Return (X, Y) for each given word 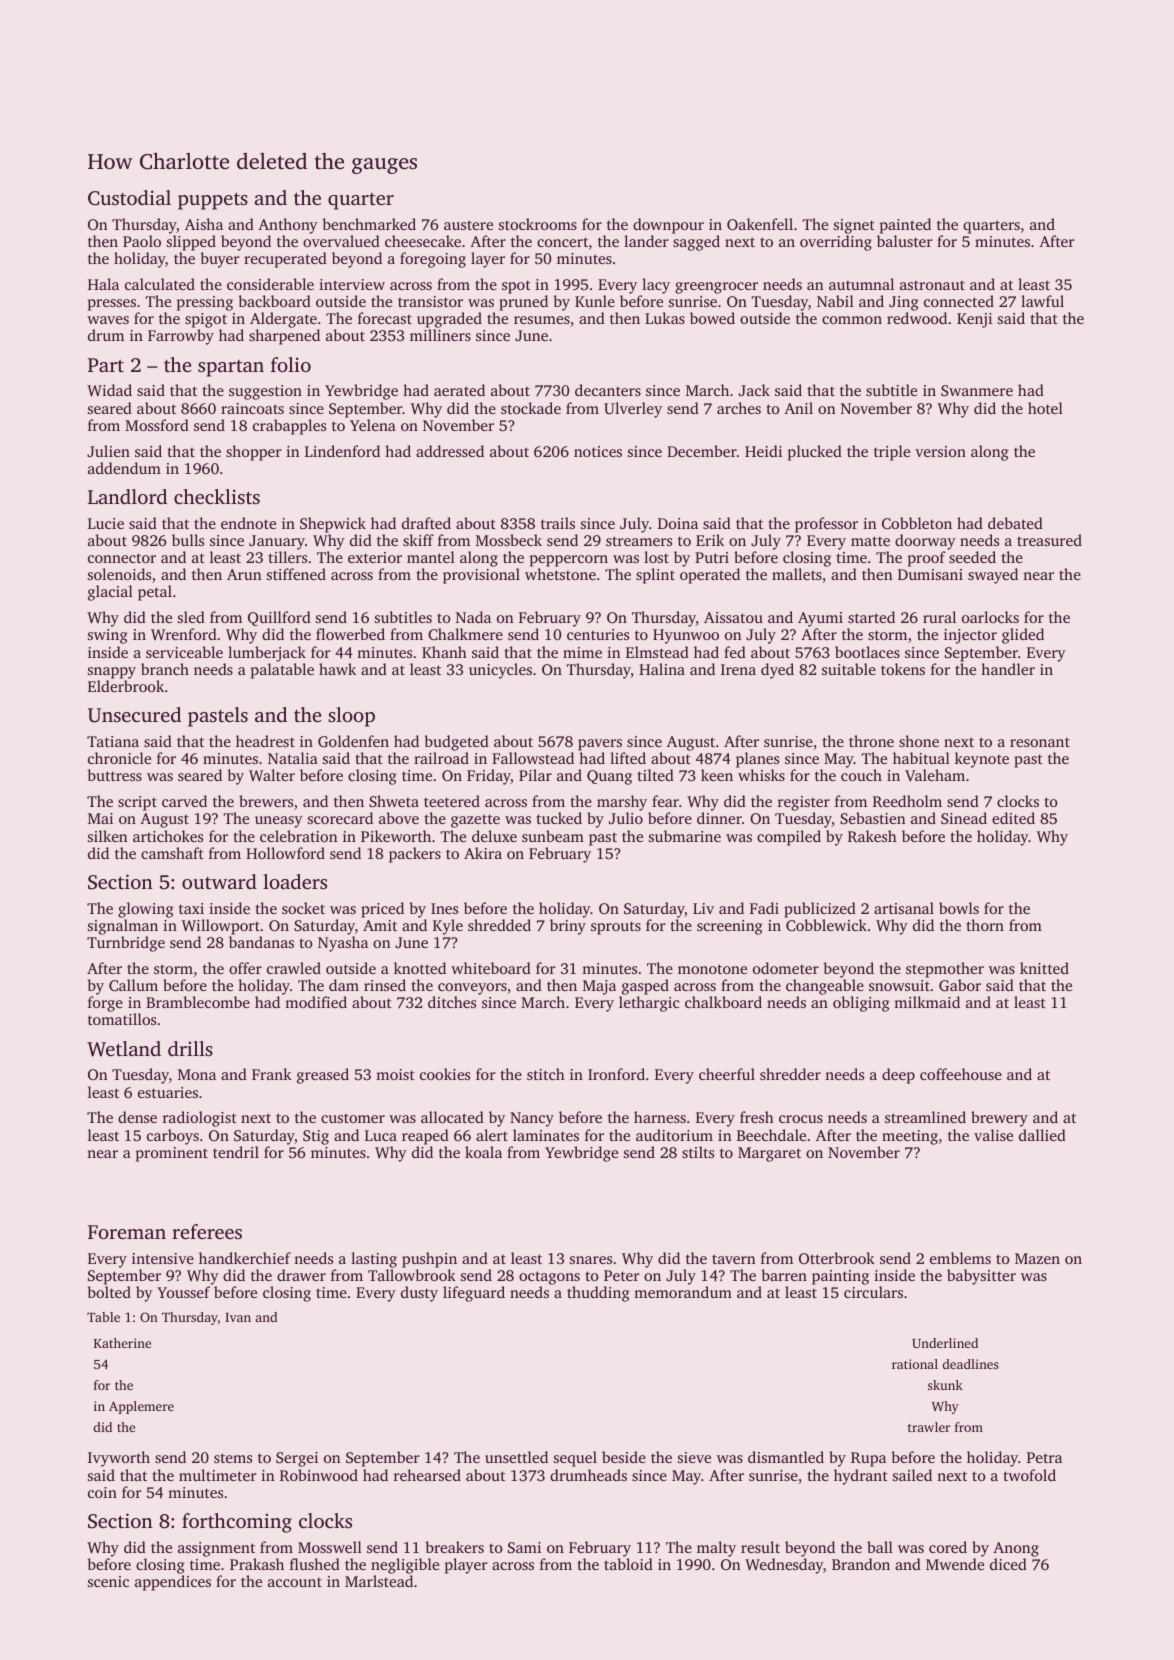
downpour (668, 226)
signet (854, 226)
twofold (1029, 1475)
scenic (108, 1581)
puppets (213, 201)
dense (137, 1117)
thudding (598, 1294)
